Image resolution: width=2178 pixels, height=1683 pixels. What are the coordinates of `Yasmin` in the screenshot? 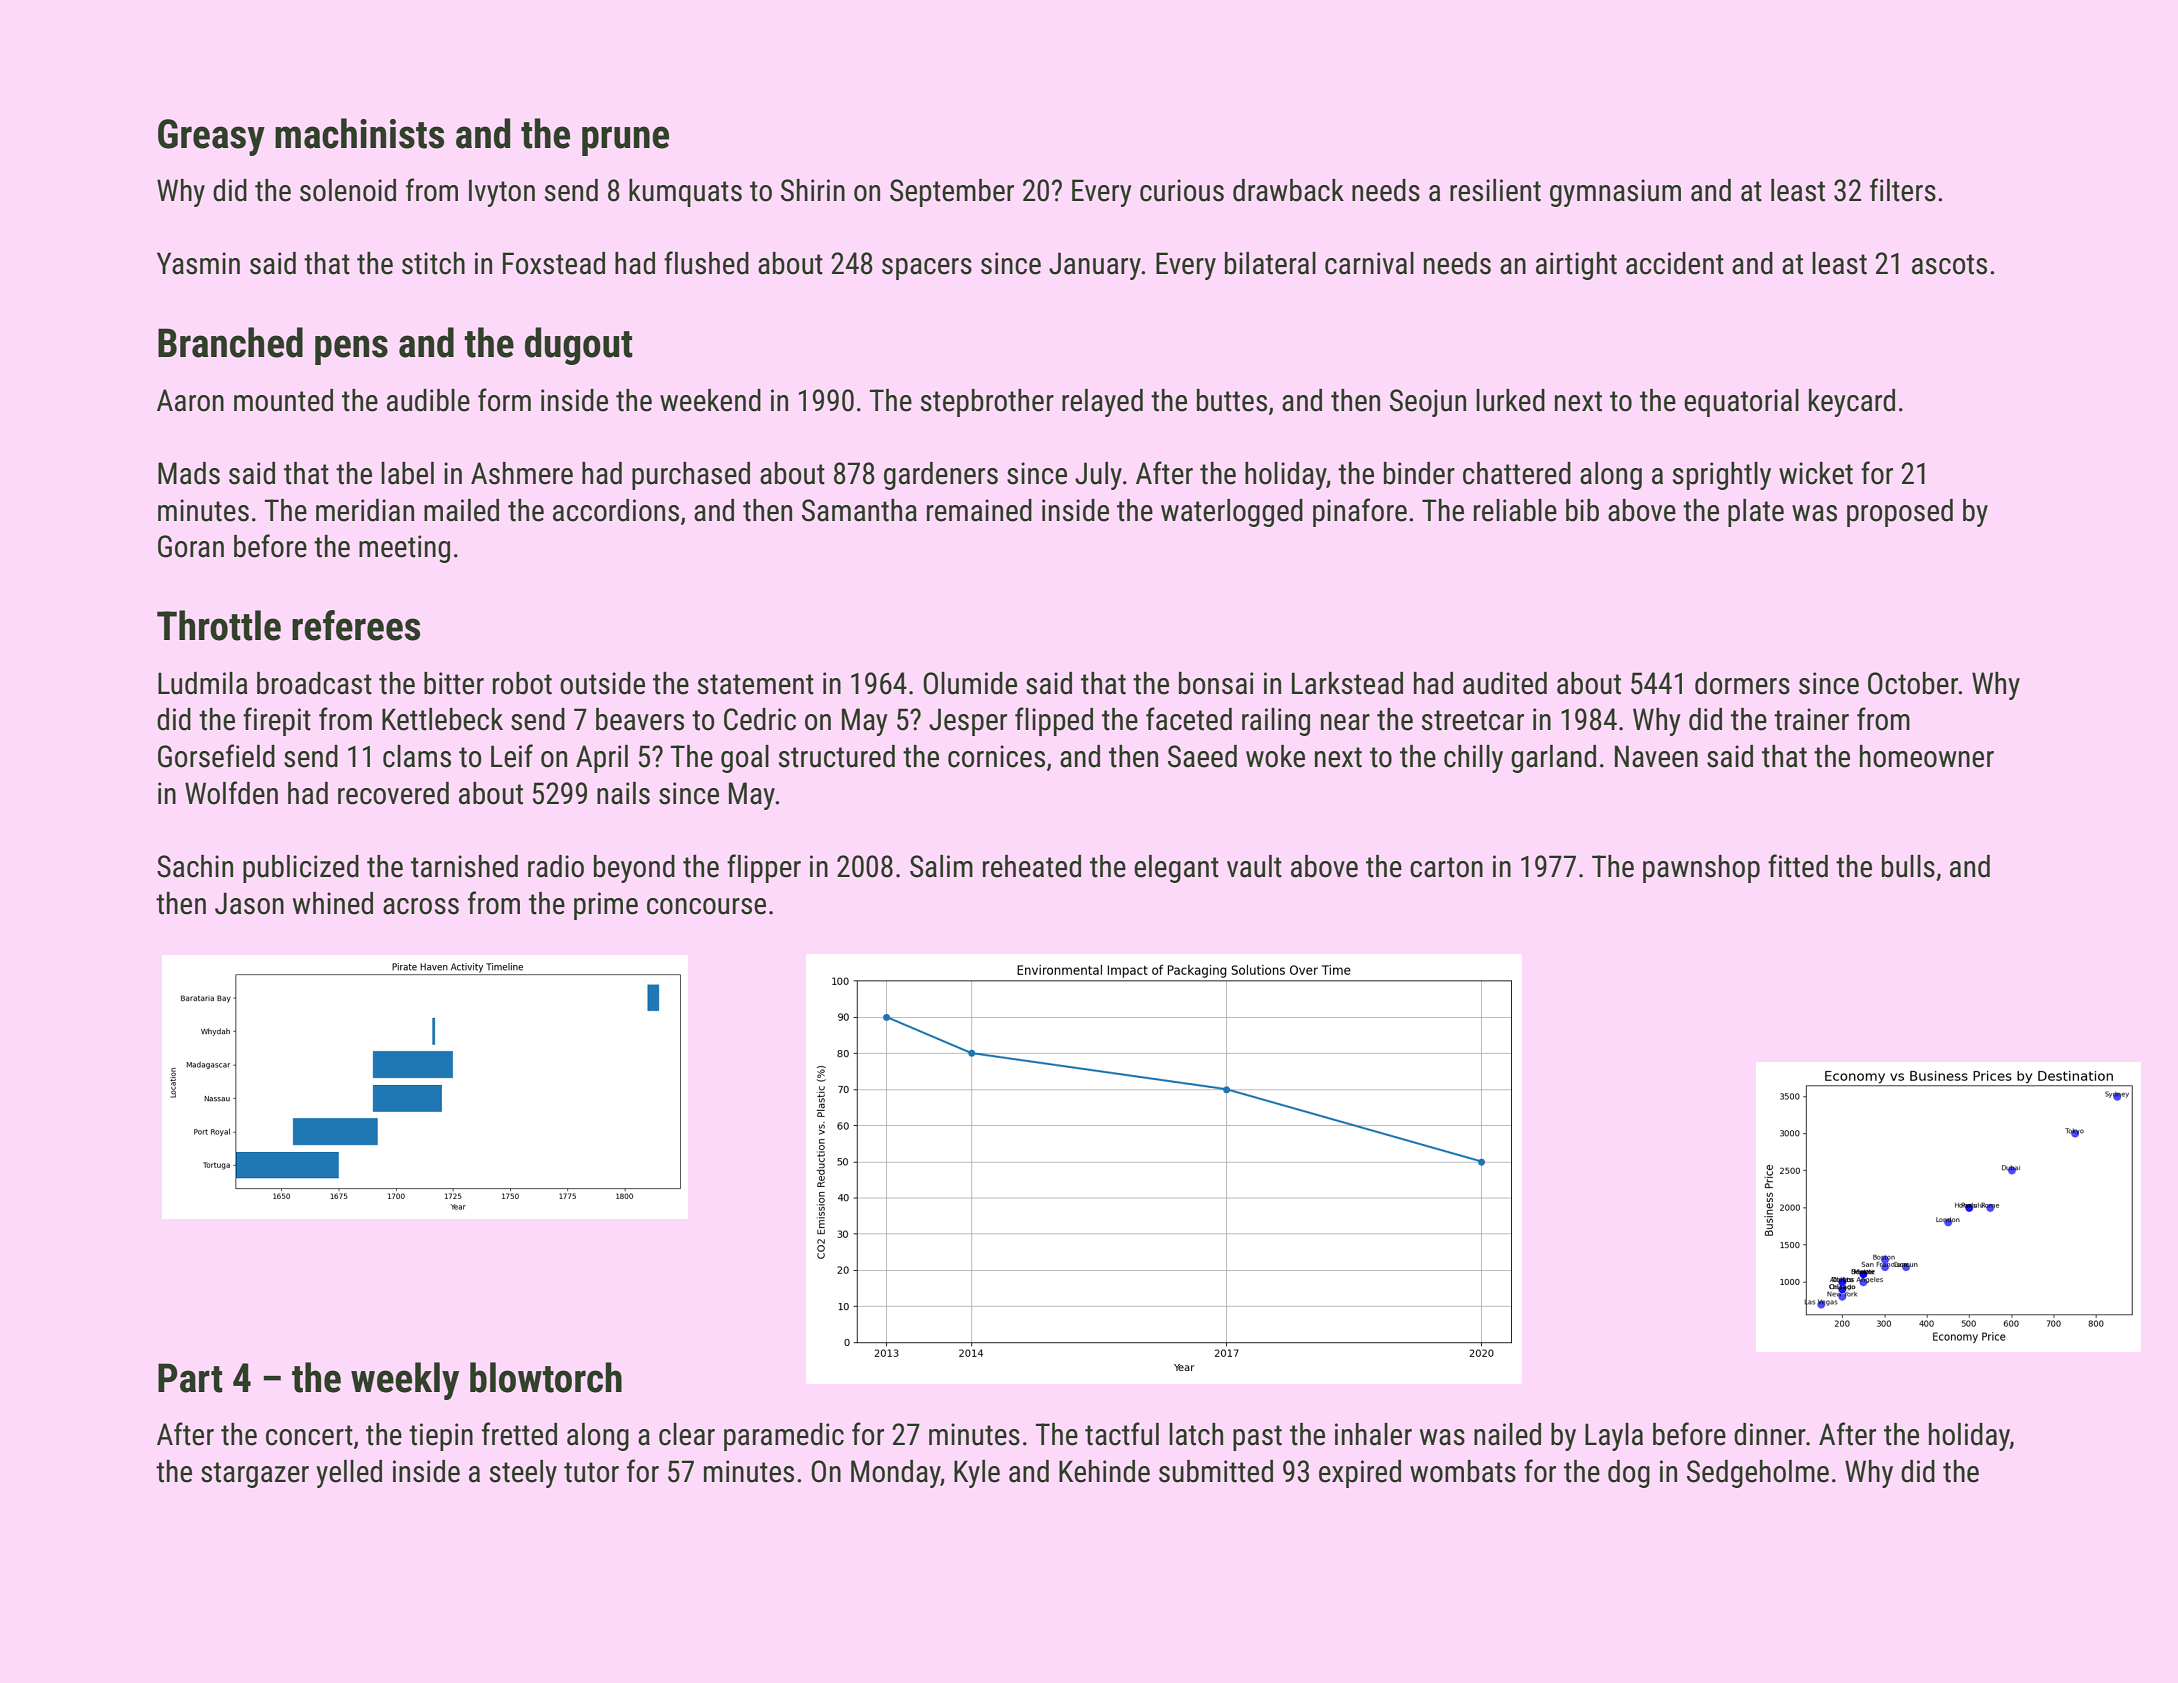 It's located at (198, 263).
